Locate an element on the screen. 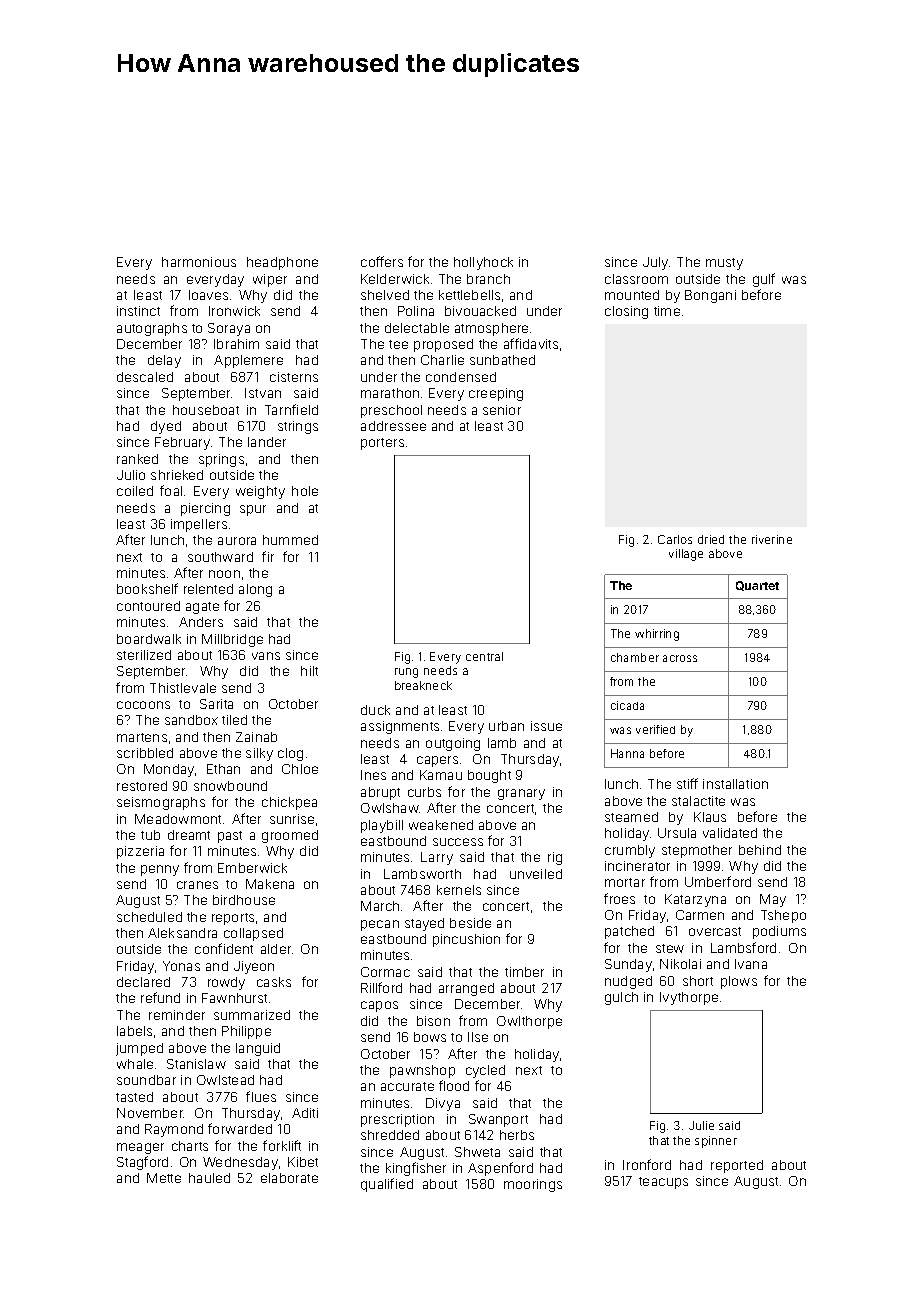 The width and height of the screenshot is (924, 1308). July is located at coordinates (655, 263).
